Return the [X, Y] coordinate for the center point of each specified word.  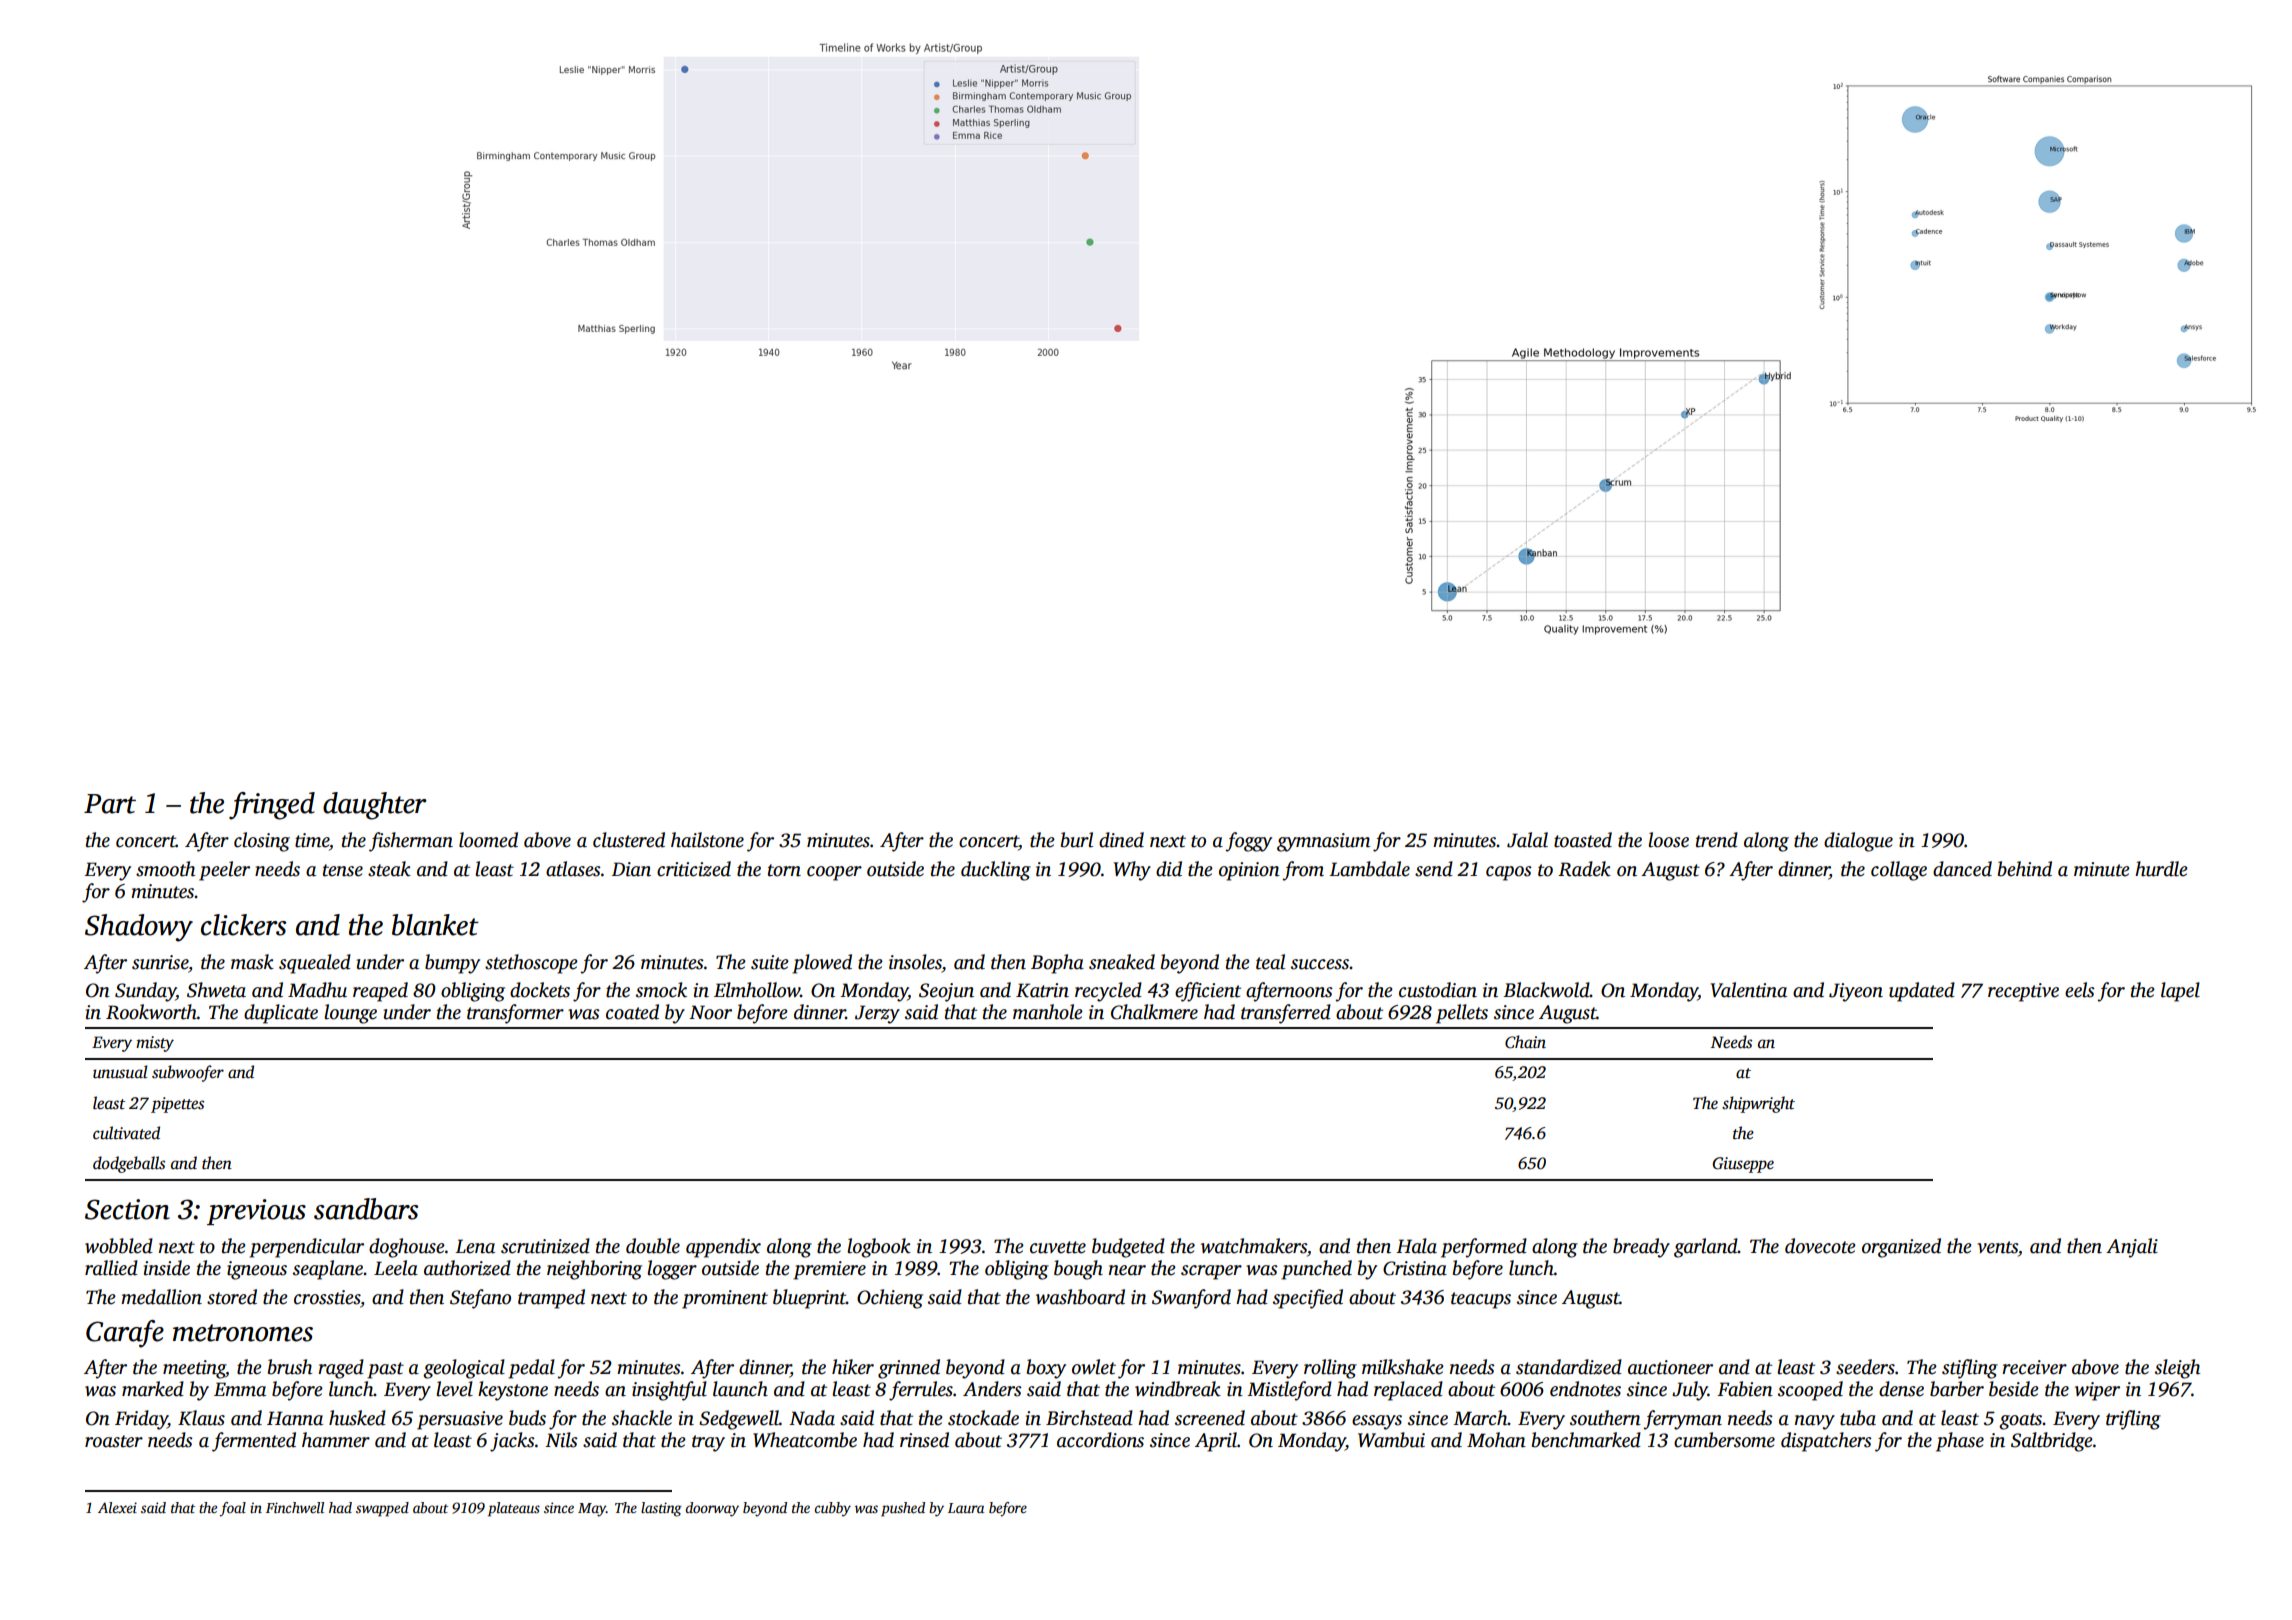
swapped [382, 1509]
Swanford [1191, 1299]
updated [1922, 992]
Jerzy [877, 1014]
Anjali [2132, 1248]
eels [2080, 990]
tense [343, 870]
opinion [1249, 871]
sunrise [160, 962]
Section [127, 1209]
